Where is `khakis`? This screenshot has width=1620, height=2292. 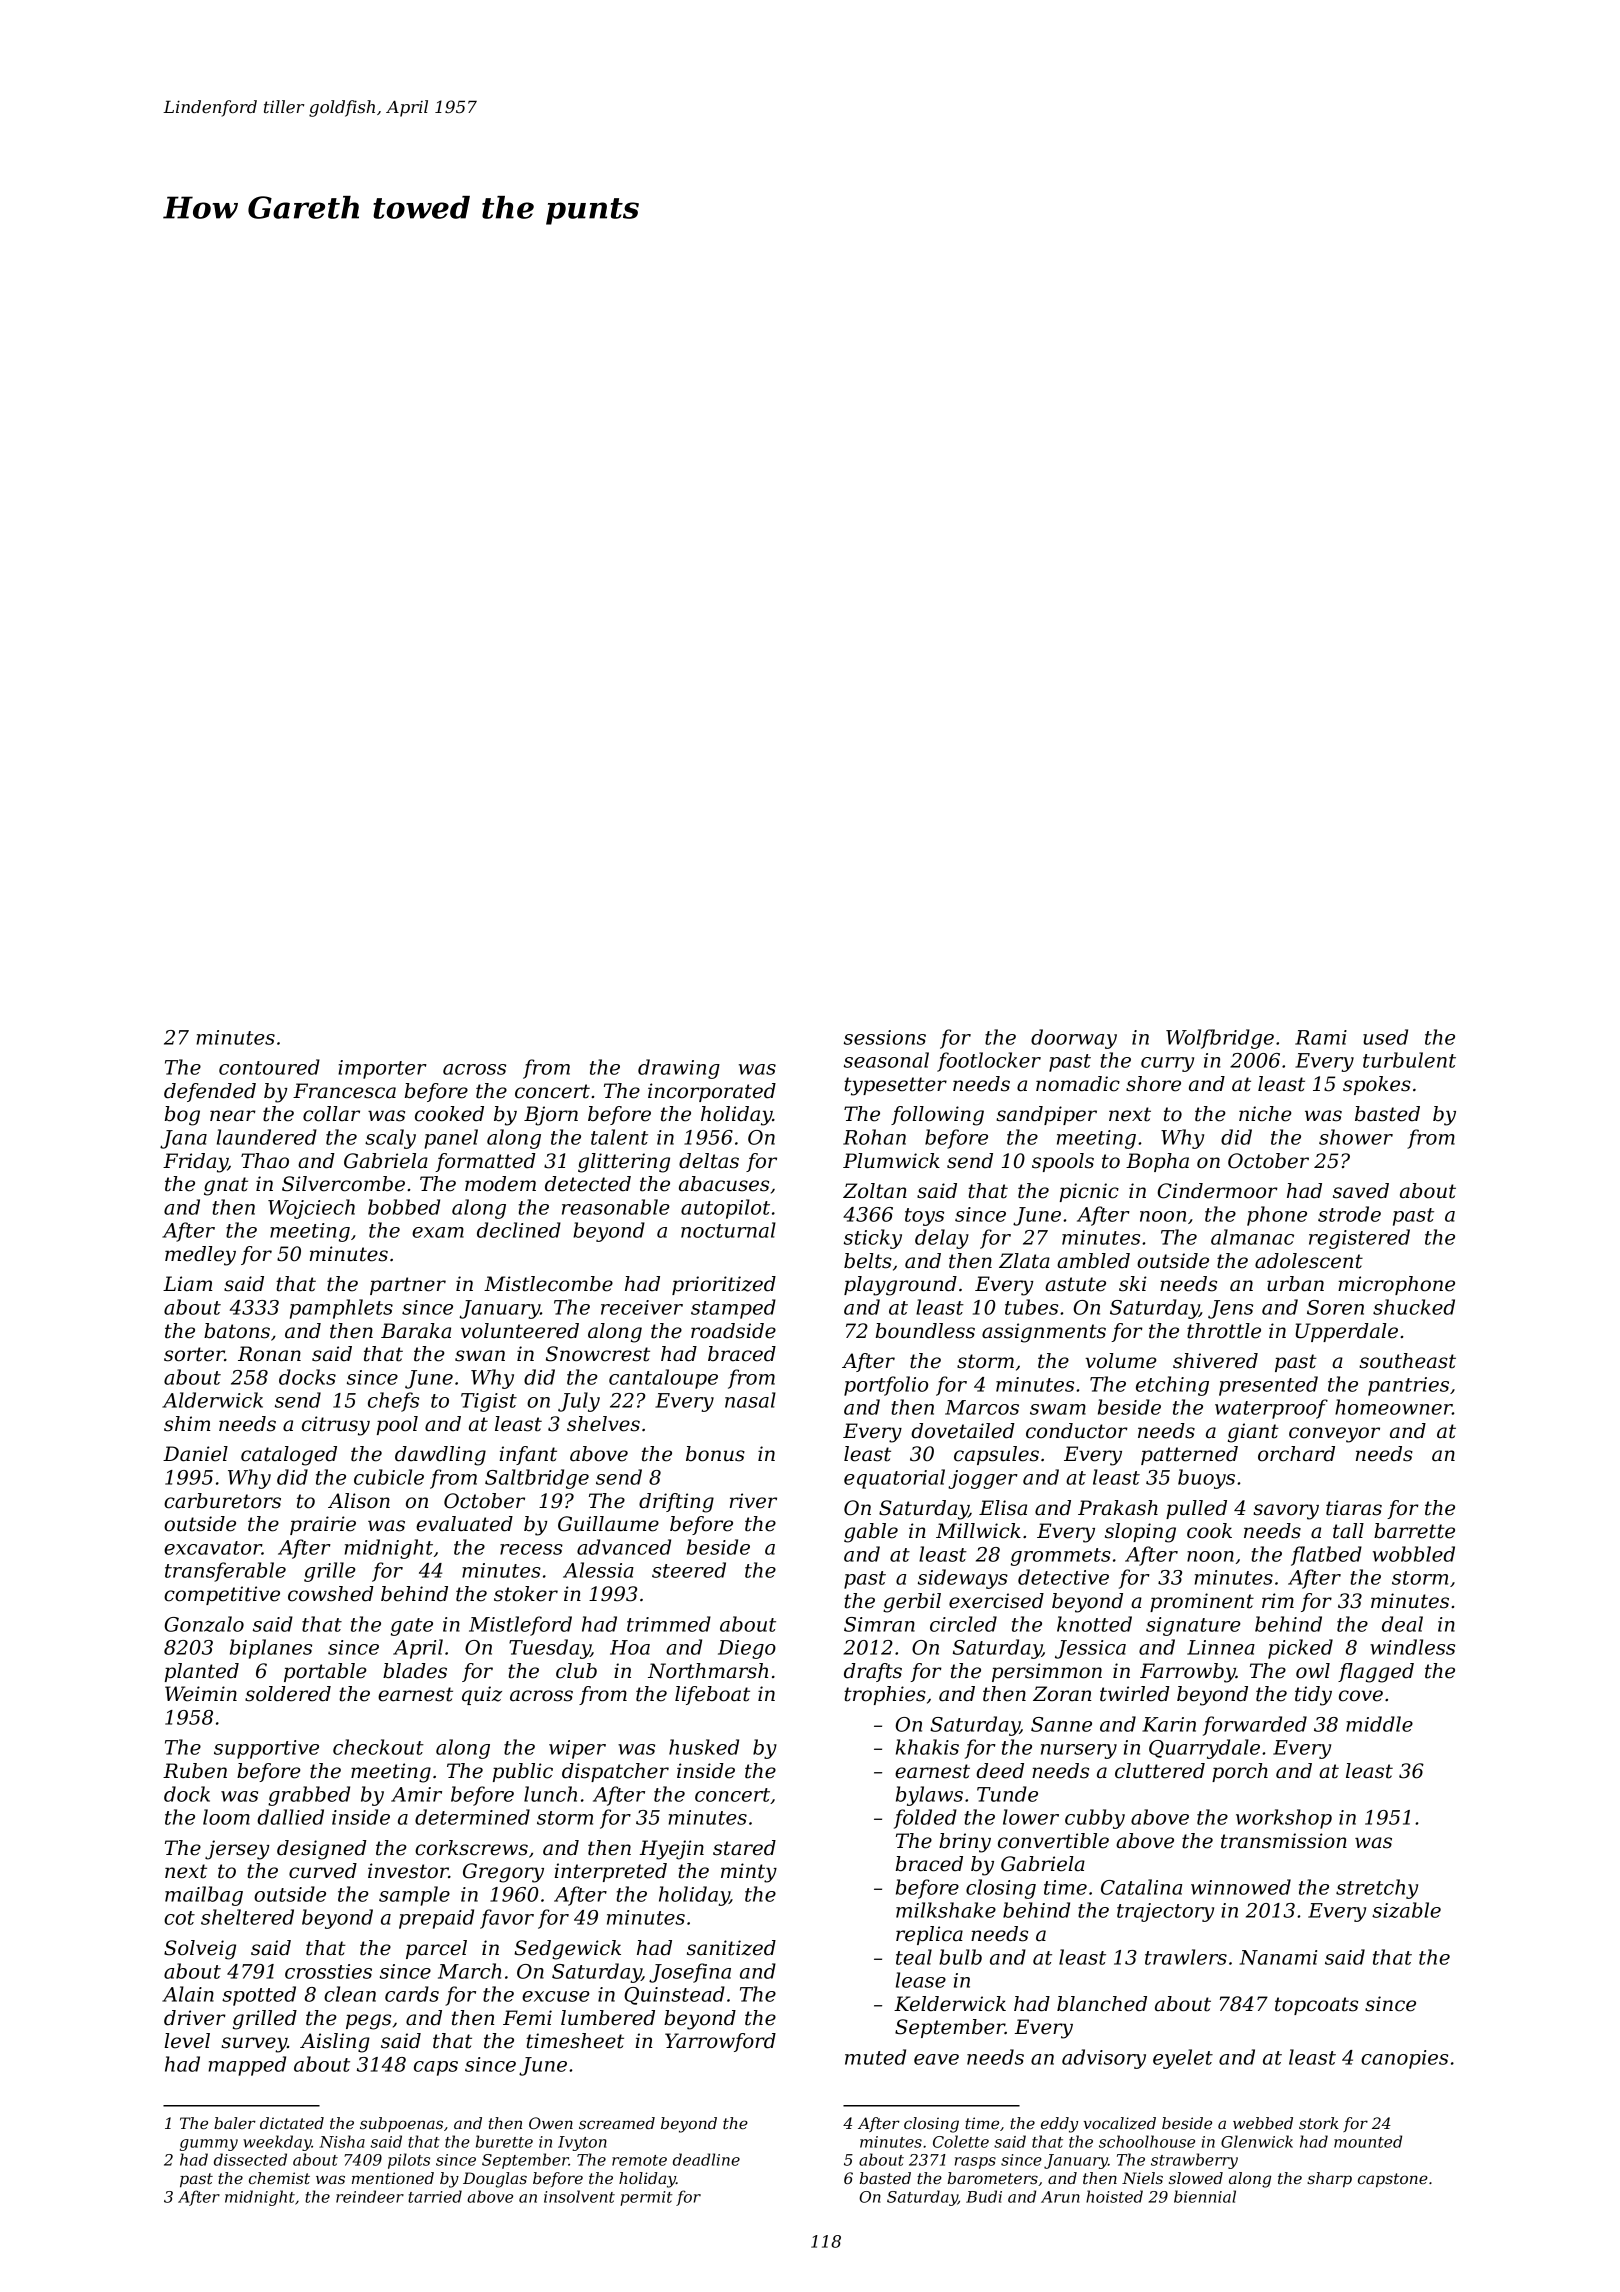 khakis is located at coordinates (927, 1747).
